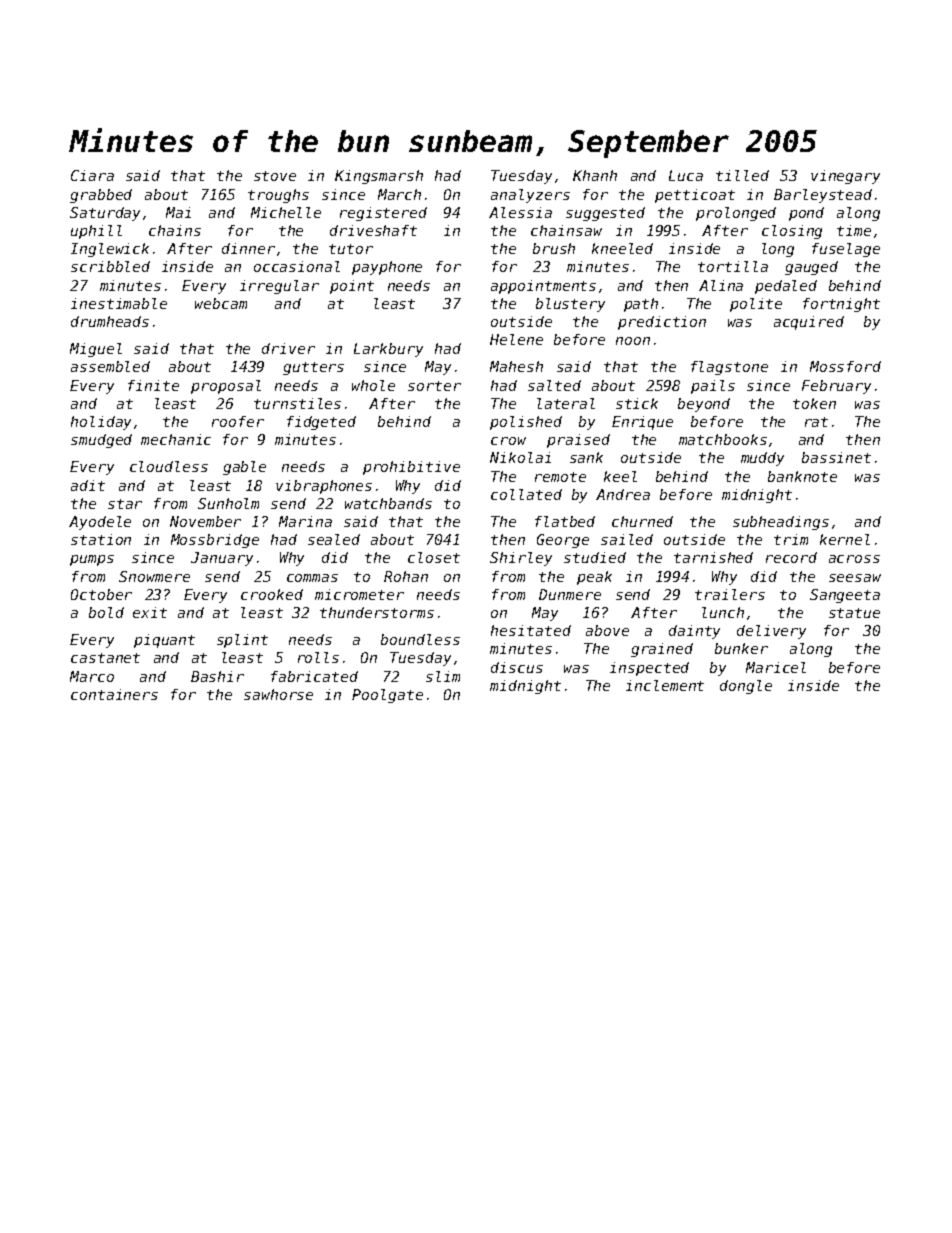 This document has width=952, height=1233. I want to click on Miguel, so click(96, 350).
